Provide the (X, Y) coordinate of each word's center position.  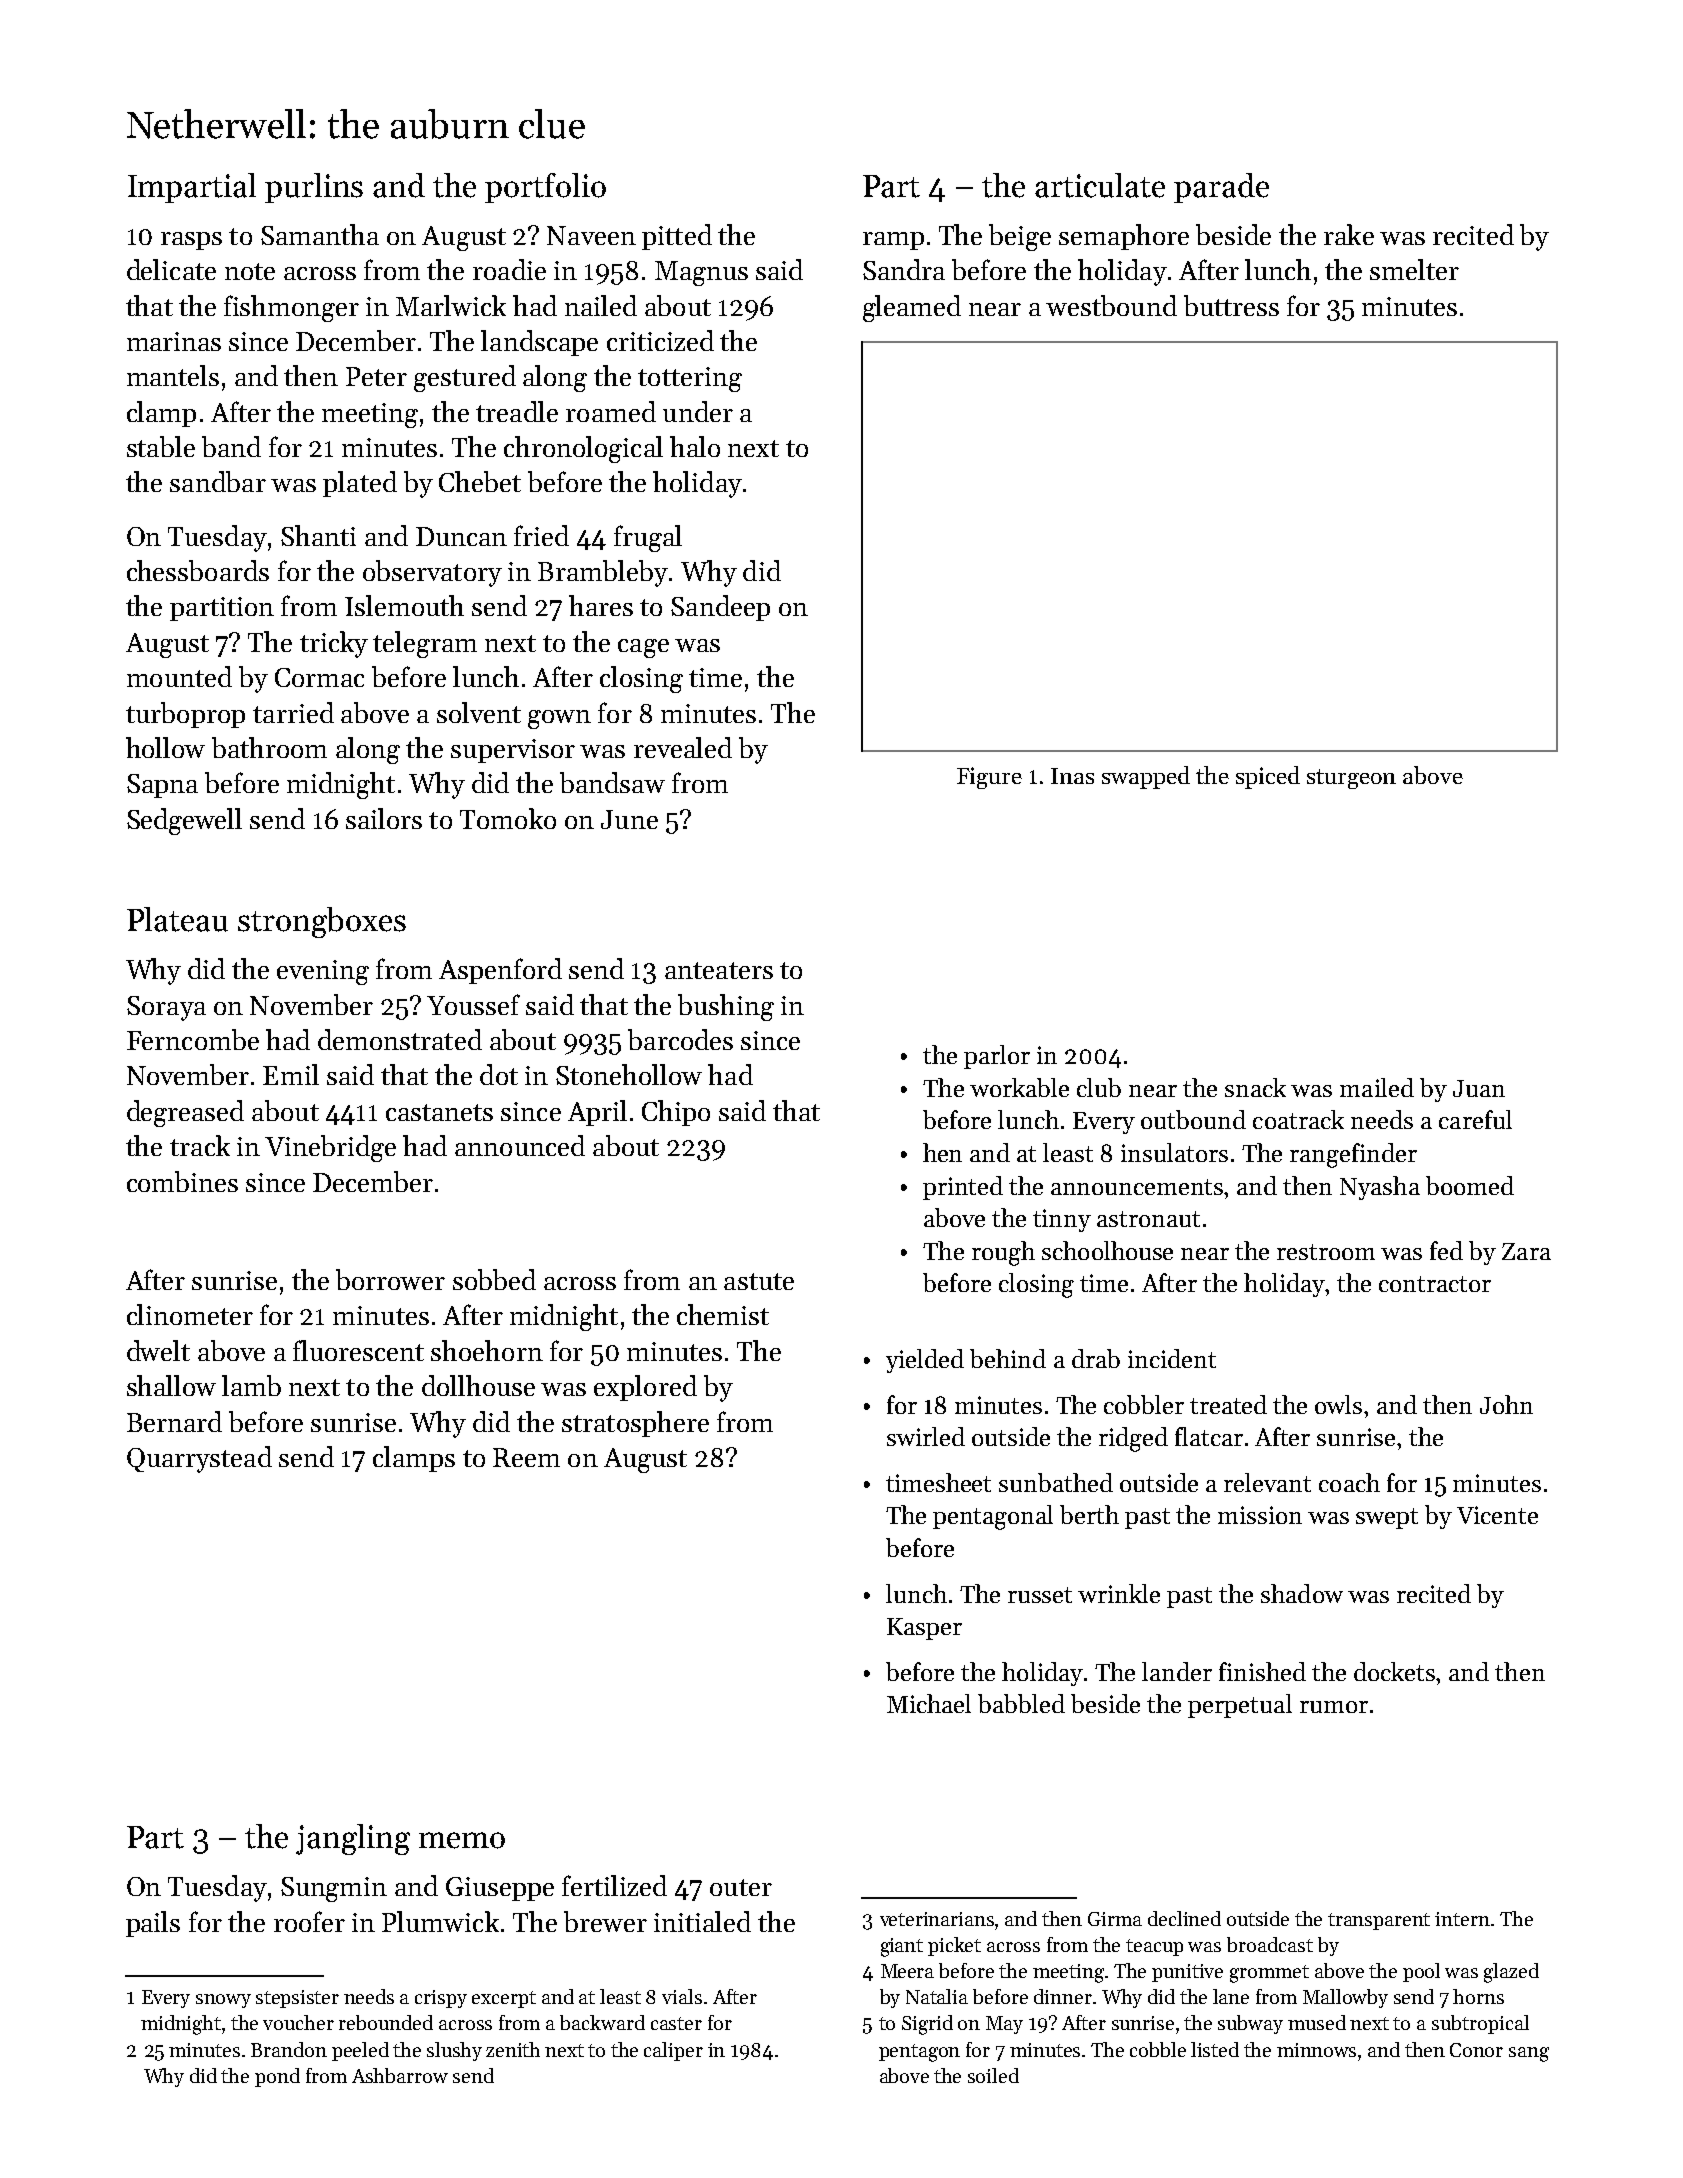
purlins (314, 188)
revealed (683, 747)
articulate (1100, 185)
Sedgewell (184, 821)
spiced (1268, 777)
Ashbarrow (400, 2075)
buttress (1231, 305)
